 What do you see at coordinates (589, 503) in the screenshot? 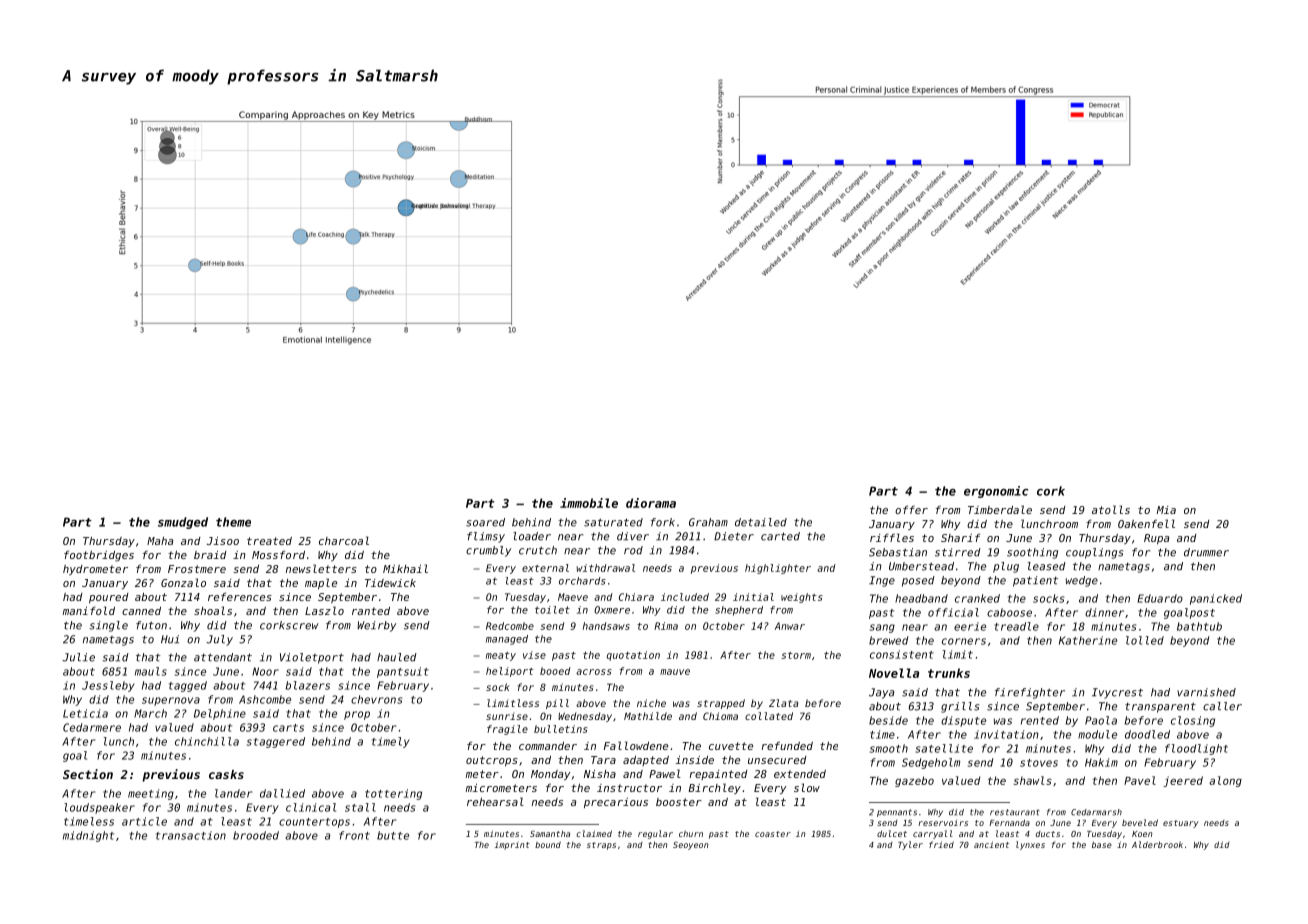
I see `immobile` at bounding box center [589, 503].
